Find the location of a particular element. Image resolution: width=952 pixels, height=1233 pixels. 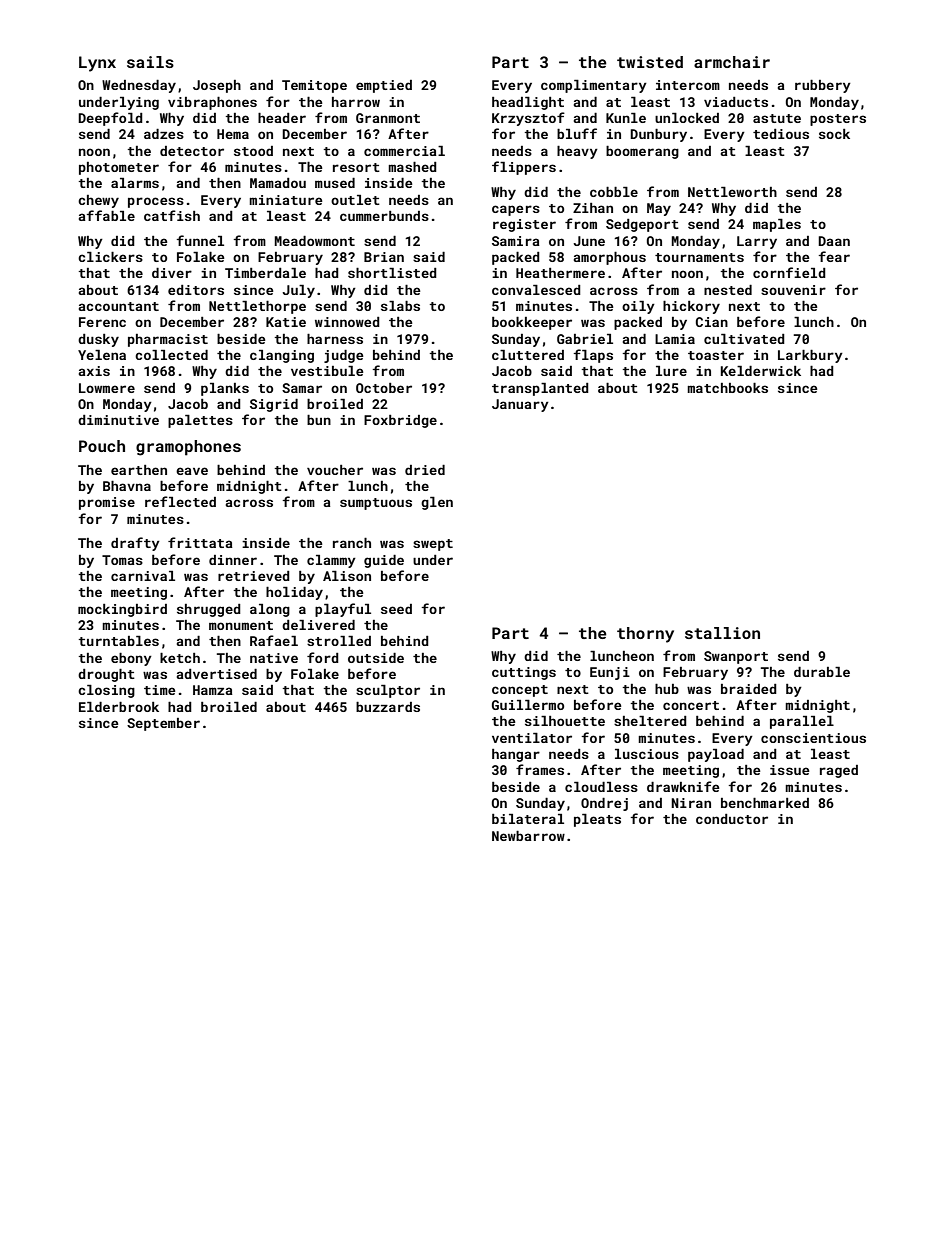

concert is located at coordinates (691, 705).
